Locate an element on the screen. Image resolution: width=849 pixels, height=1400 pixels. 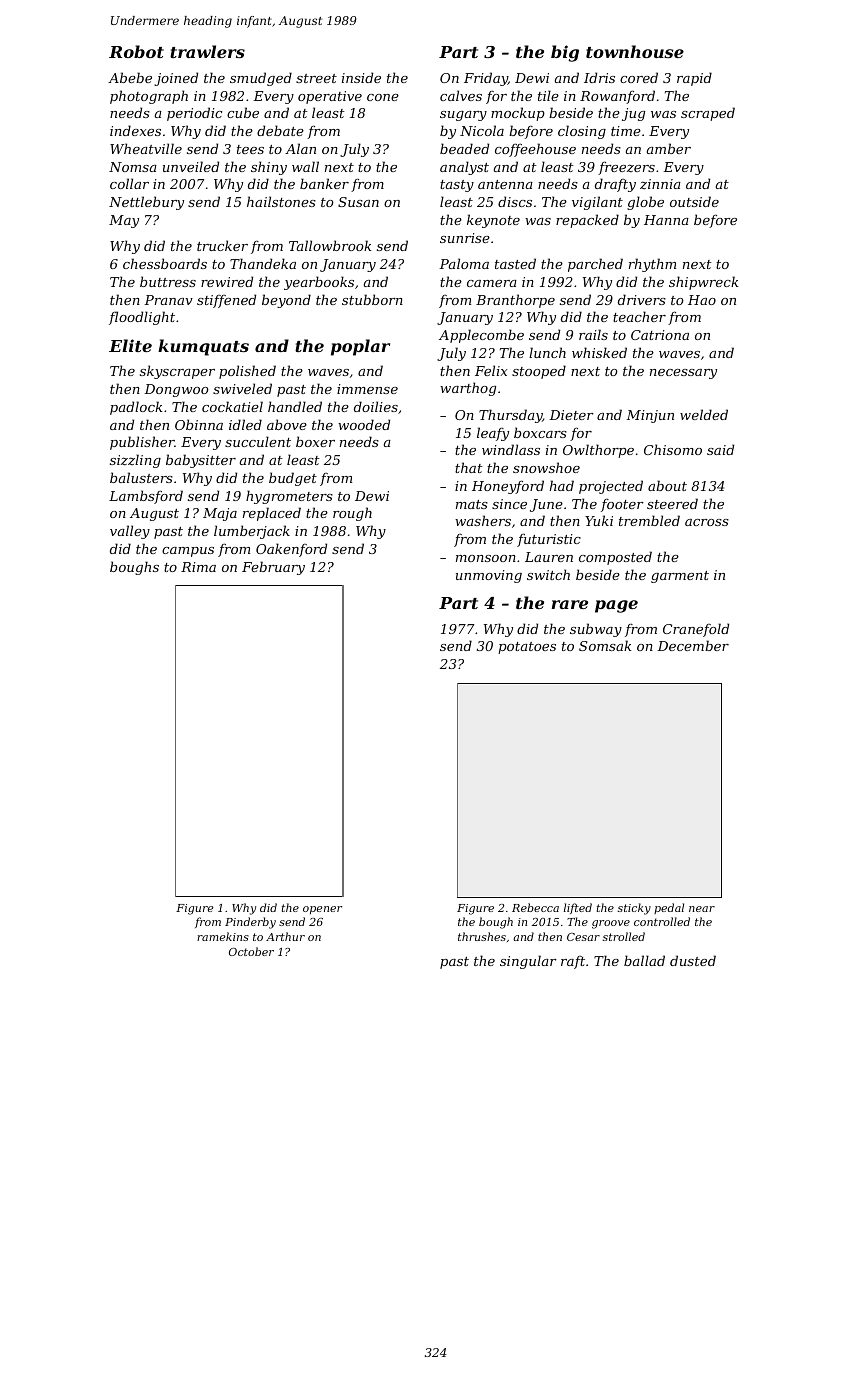
Robot is located at coordinates (136, 51).
